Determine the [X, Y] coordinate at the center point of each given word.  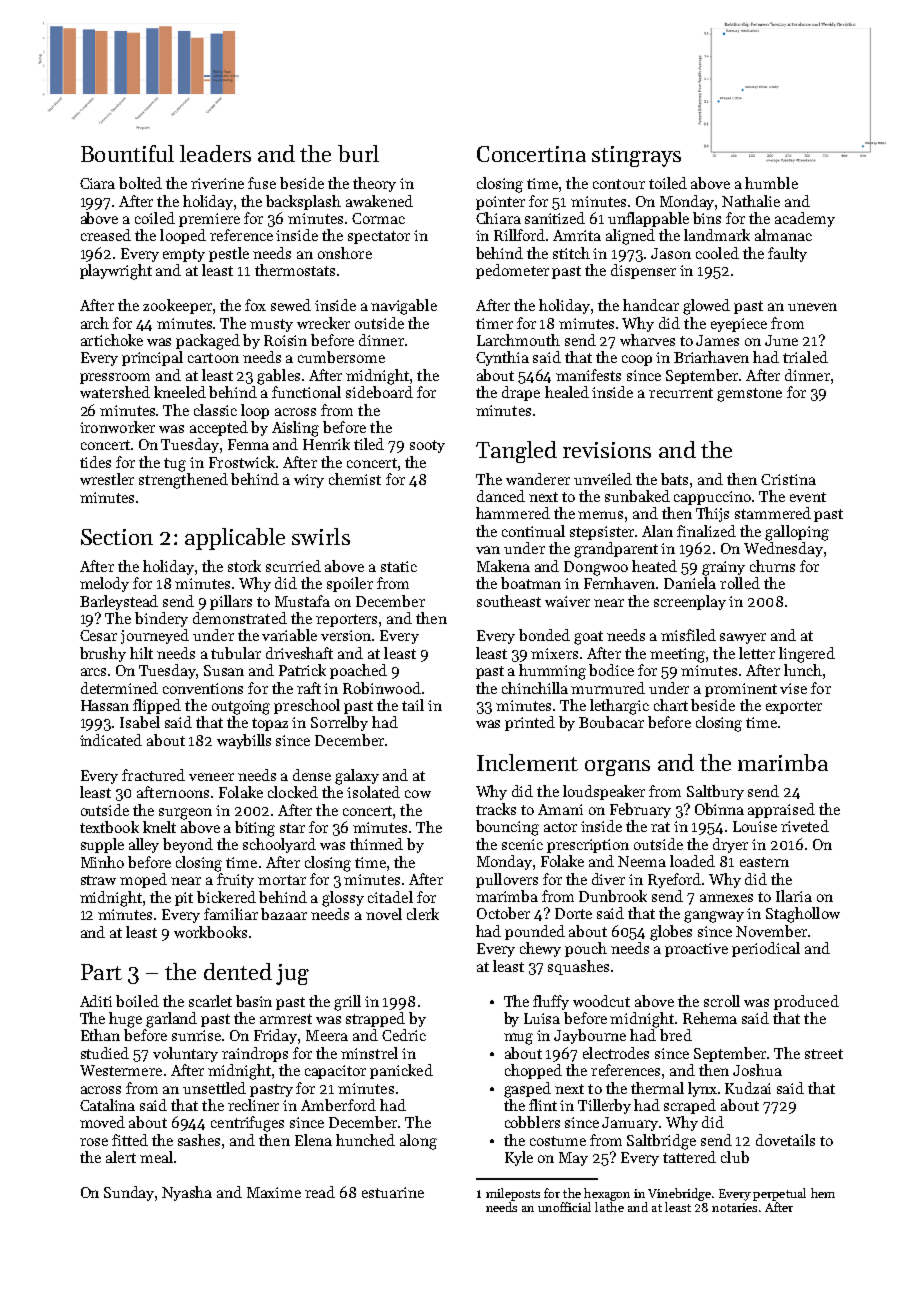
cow [418, 794]
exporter [794, 707]
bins [707, 218]
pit [184, 899]
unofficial [564, 1207]
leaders [215, 153]
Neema [642, 861]
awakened [379, 201]
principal [152, 358]
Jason [671, 253]
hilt [141, 653]
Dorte [573, 913]
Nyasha [187, 1193]
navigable [404, 307]
